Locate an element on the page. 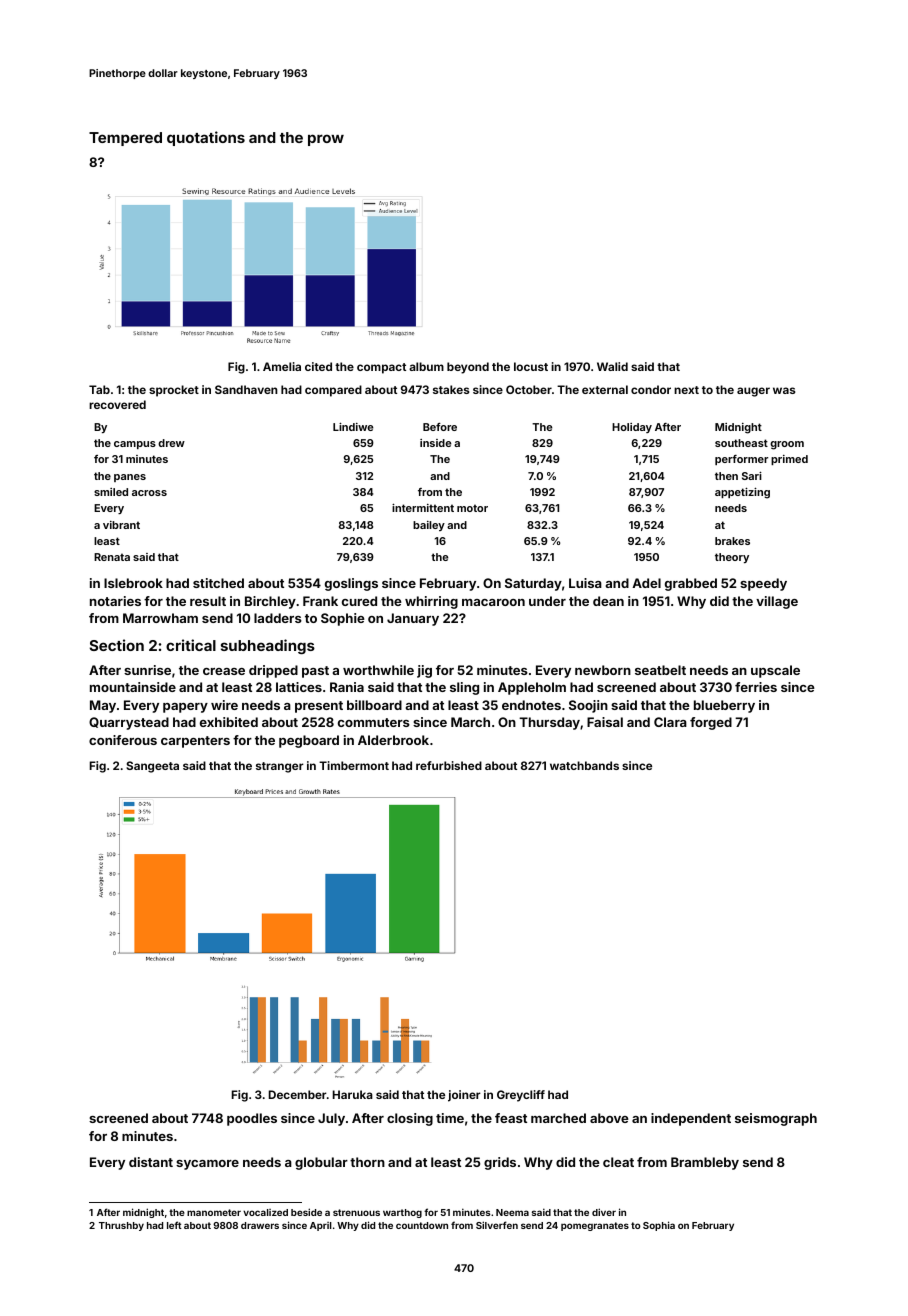  village is located at coordinates (777, 602).
